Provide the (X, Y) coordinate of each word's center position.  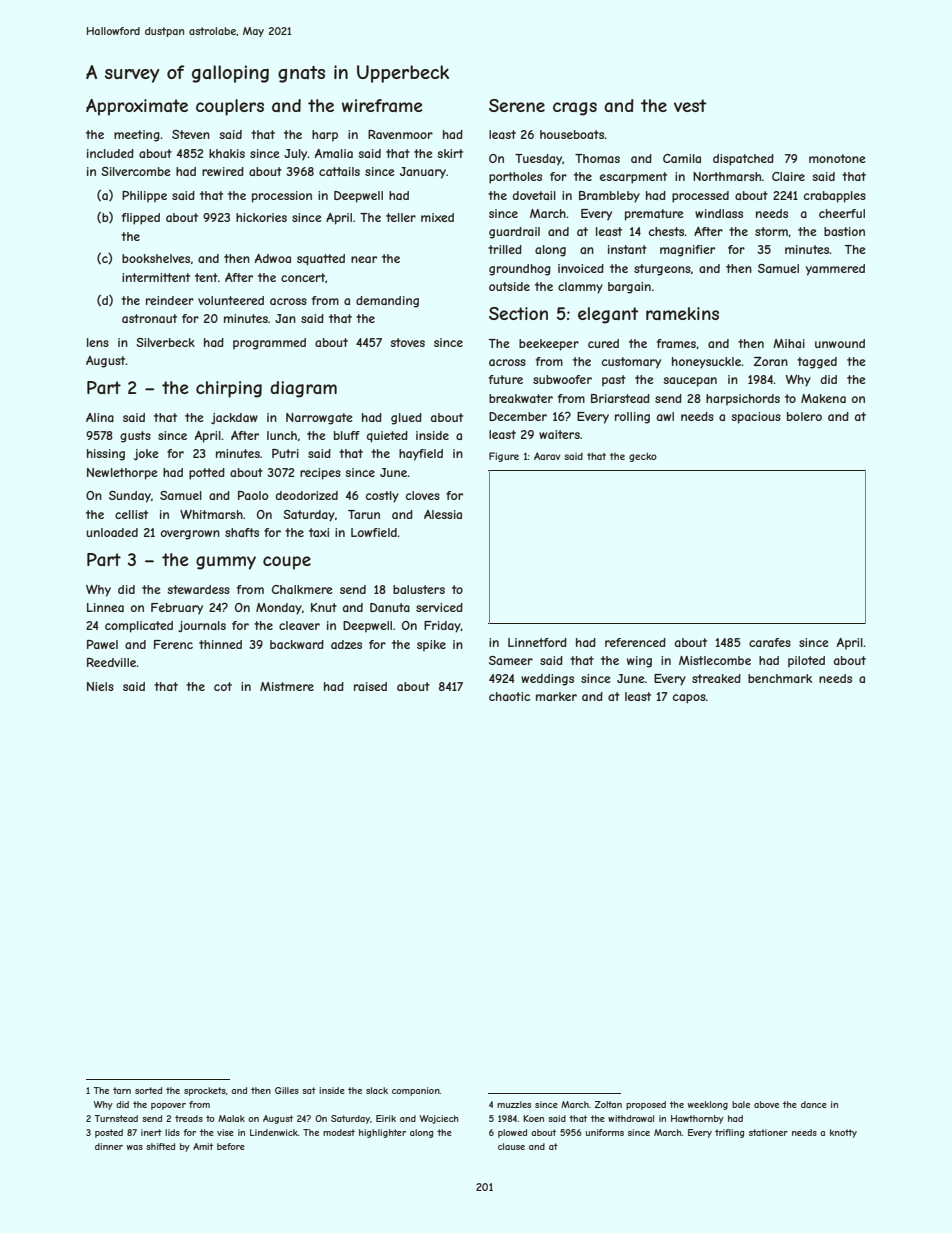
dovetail (534, 195)
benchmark (780, 678)
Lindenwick (274, 1132)
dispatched (743, 160)
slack (377, 1090)
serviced (439, 607)
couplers (230, 107)
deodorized (307, 495)
